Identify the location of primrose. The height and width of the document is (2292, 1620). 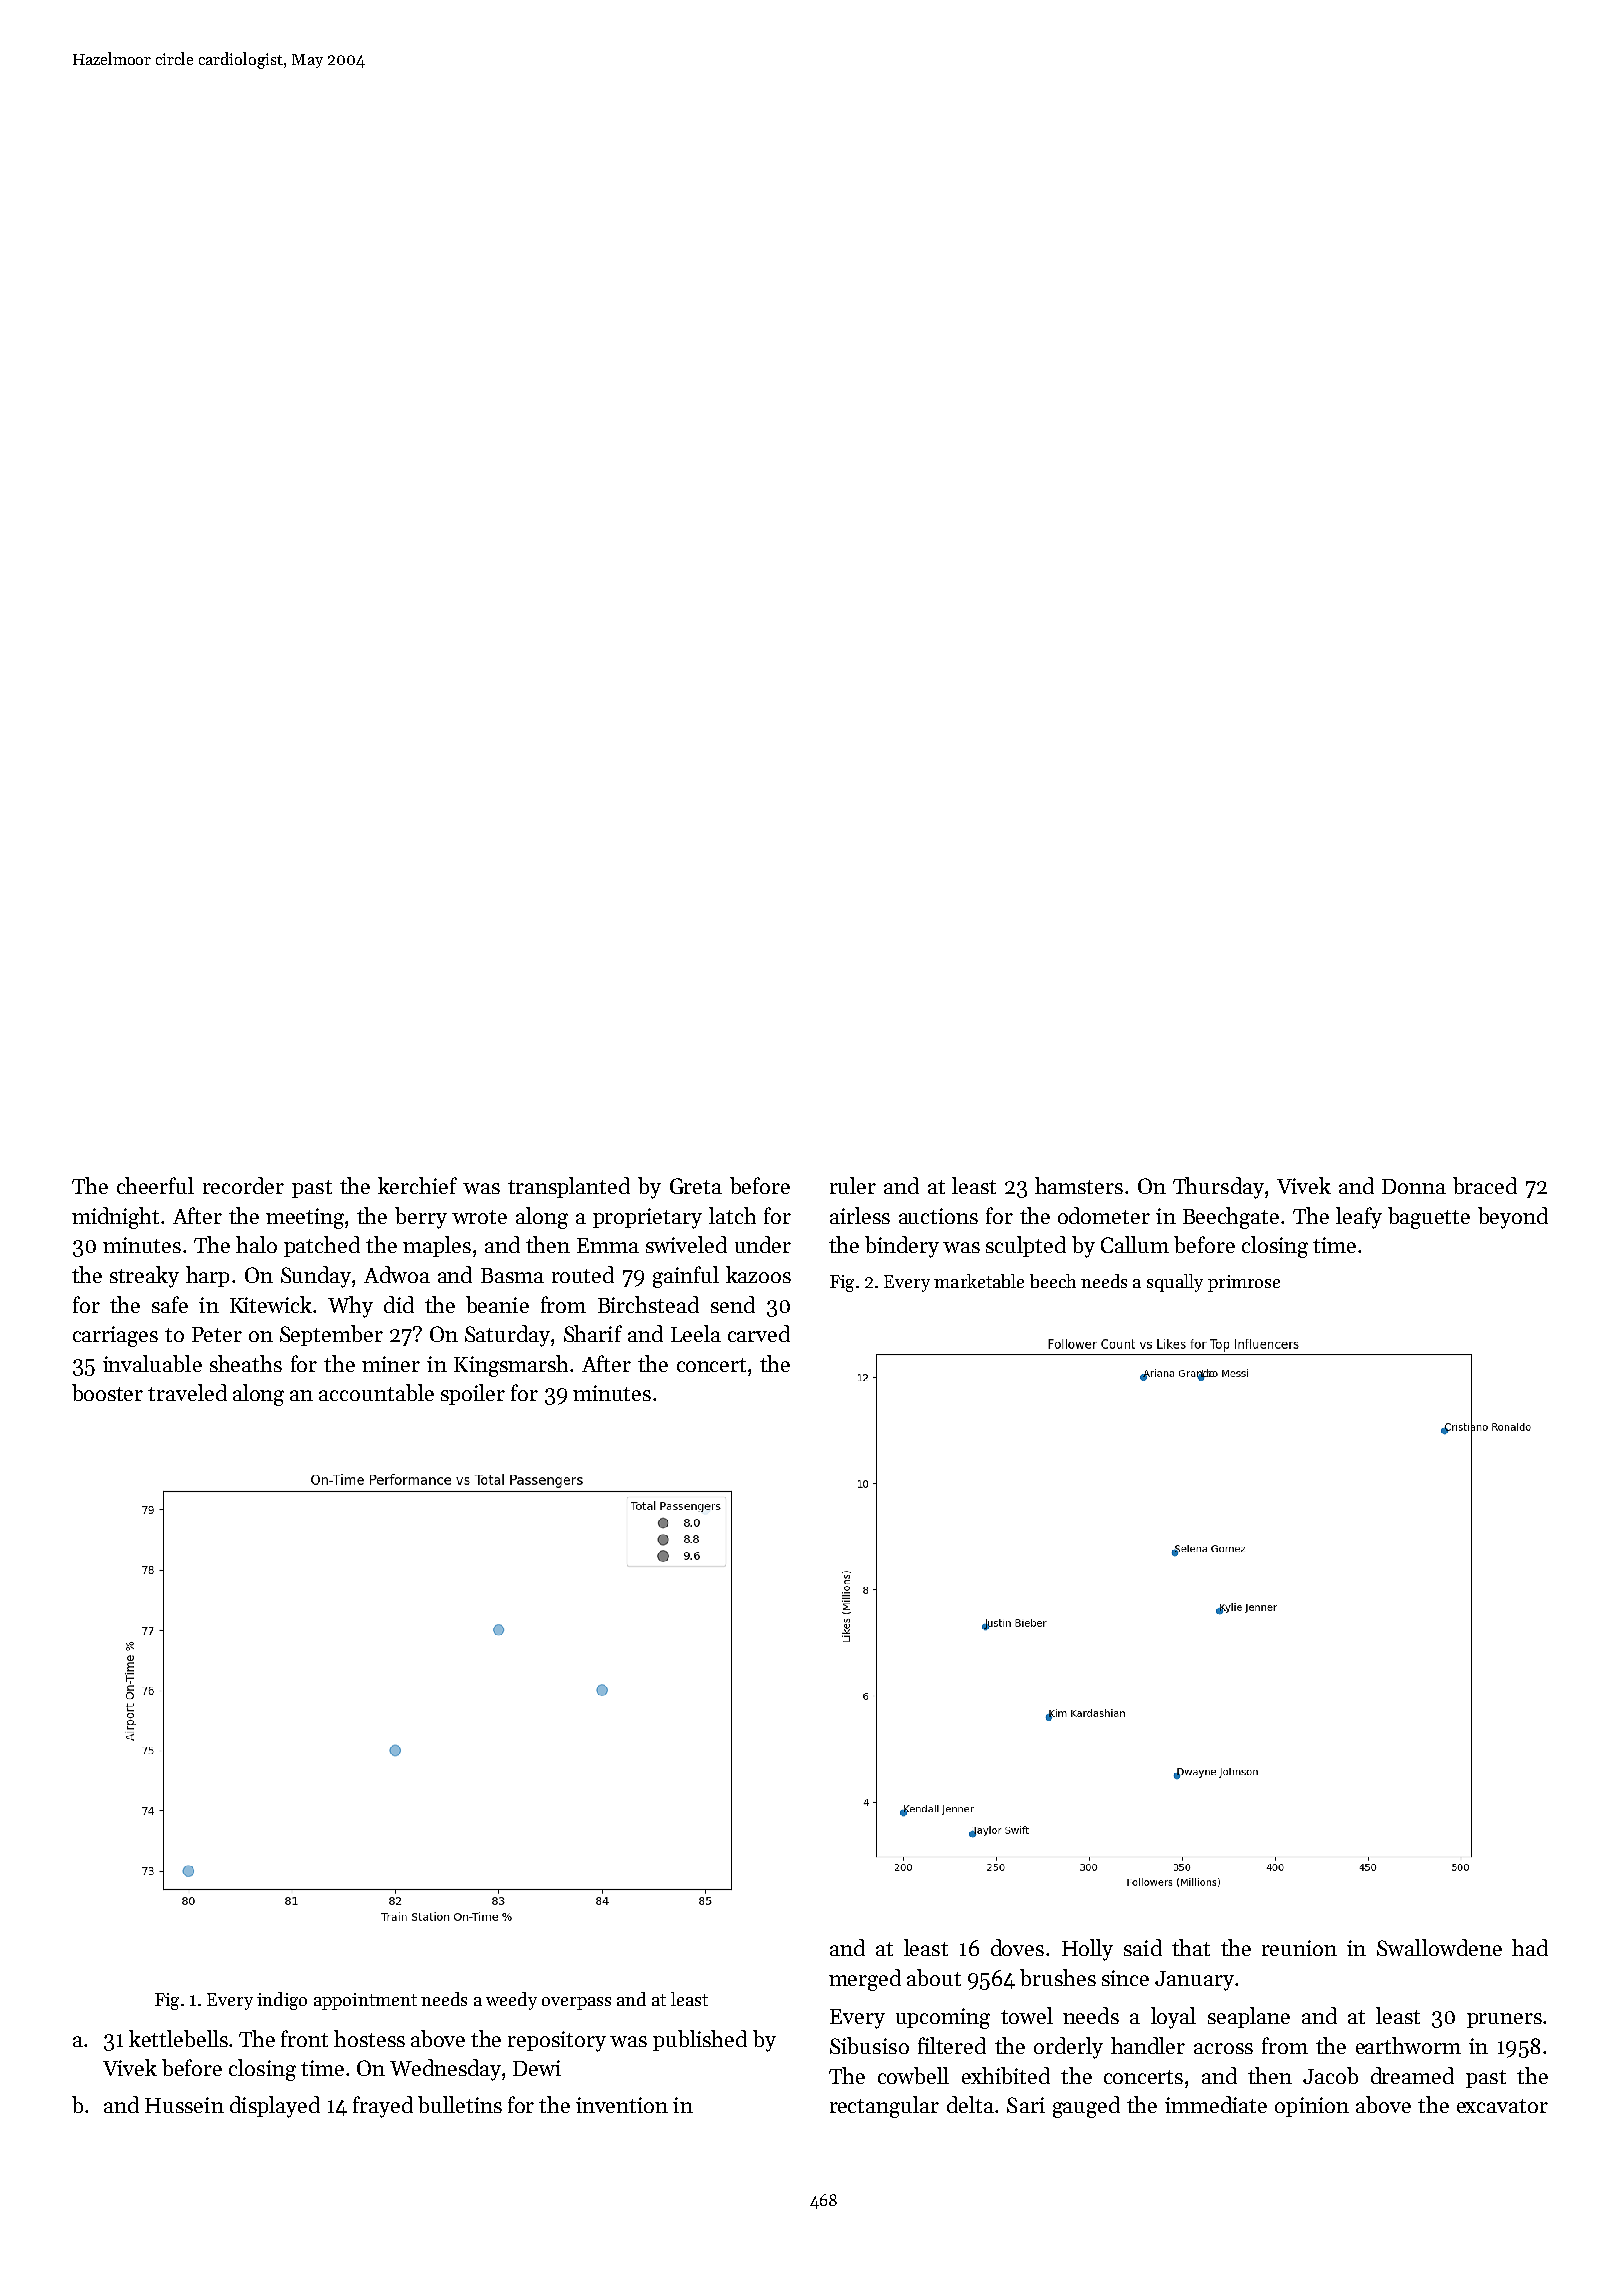
(1244, 1283).
